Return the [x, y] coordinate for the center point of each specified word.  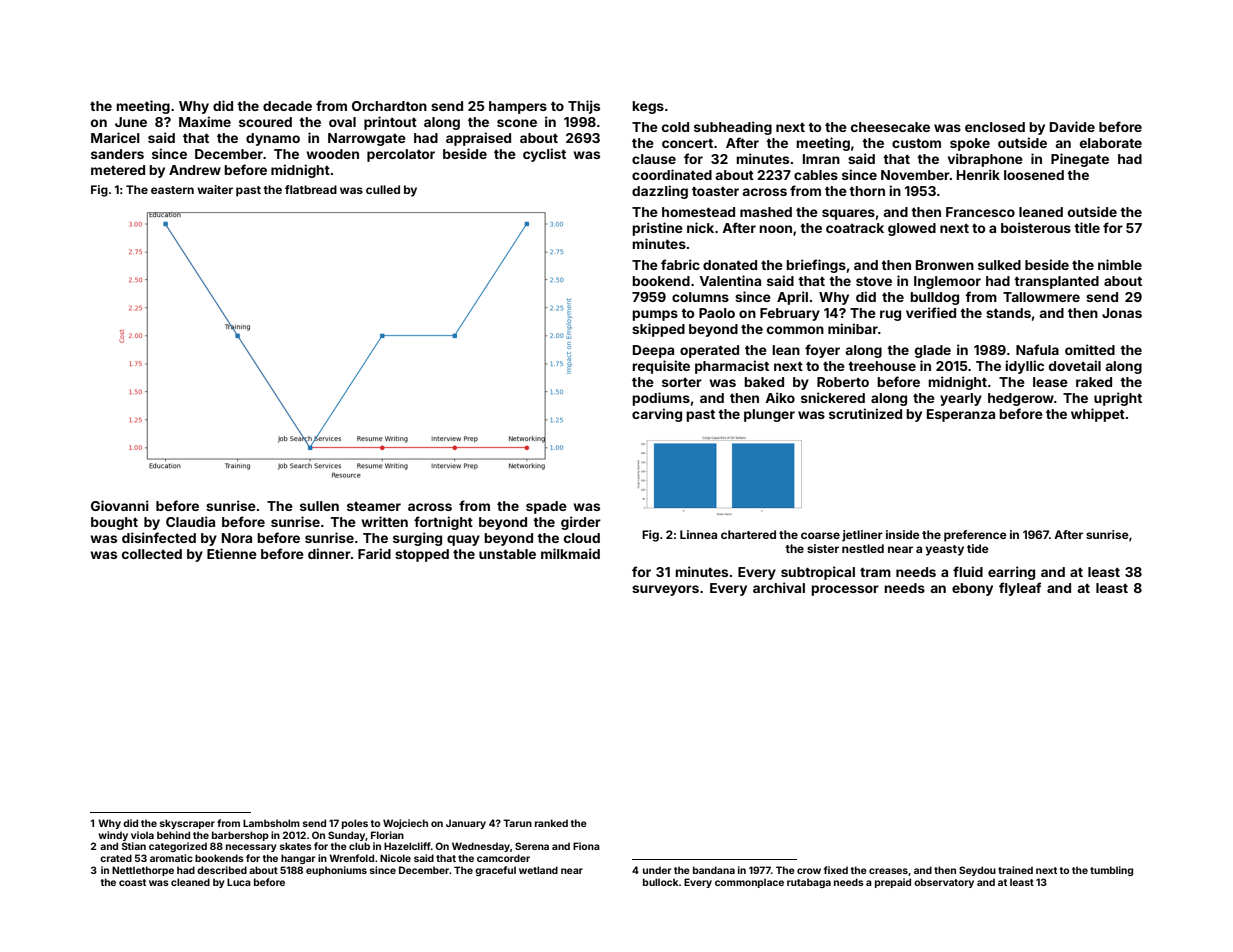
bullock [661, 882]
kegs [648, 107]
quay [463, 540]
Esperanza [961, 415]
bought [114, 523]
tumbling [1111, 871]
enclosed [995, 127]
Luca [239, 882]
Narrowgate [367, 139]
